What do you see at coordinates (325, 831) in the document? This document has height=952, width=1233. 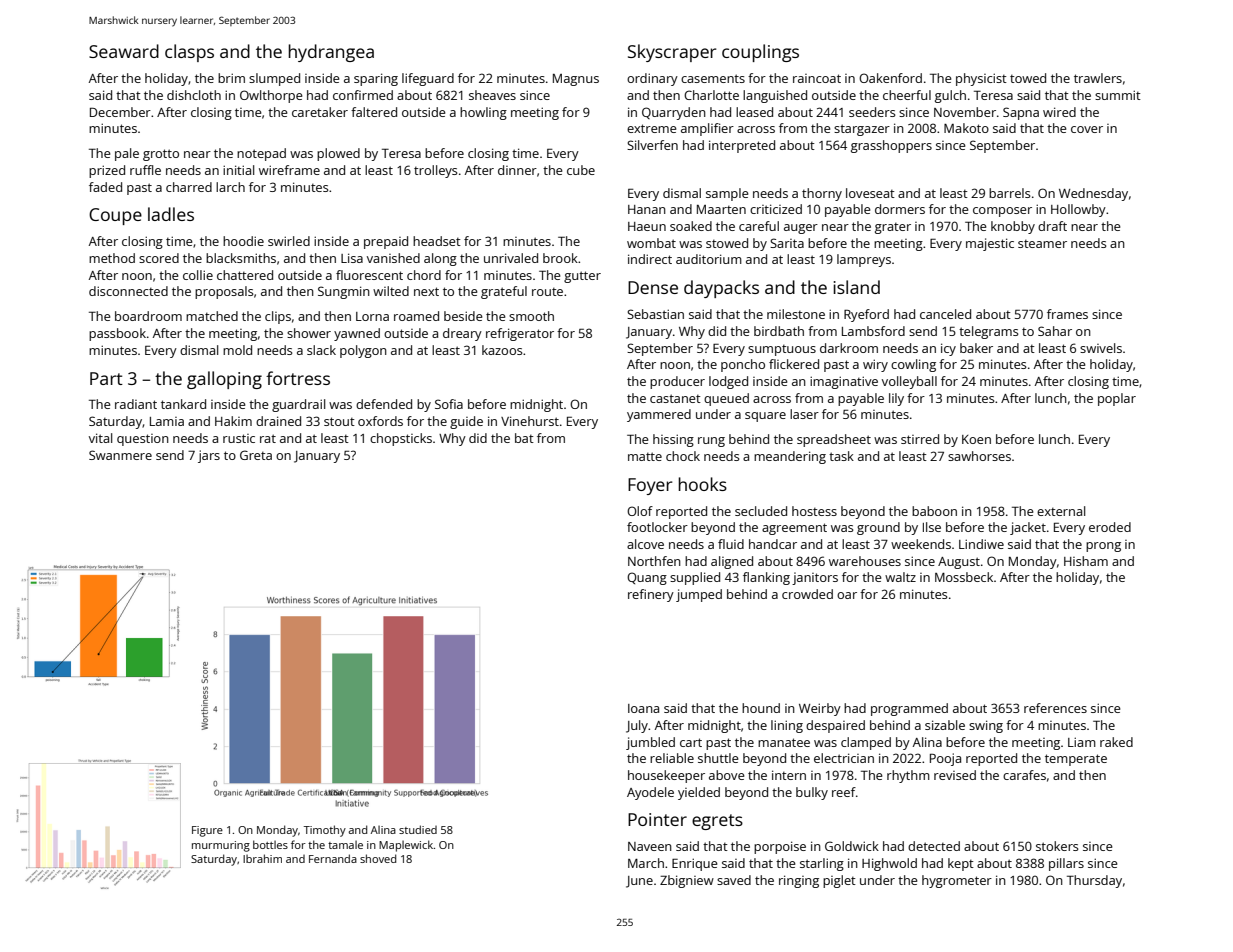 I see `Timothy` at bounding box center [325, 831].
